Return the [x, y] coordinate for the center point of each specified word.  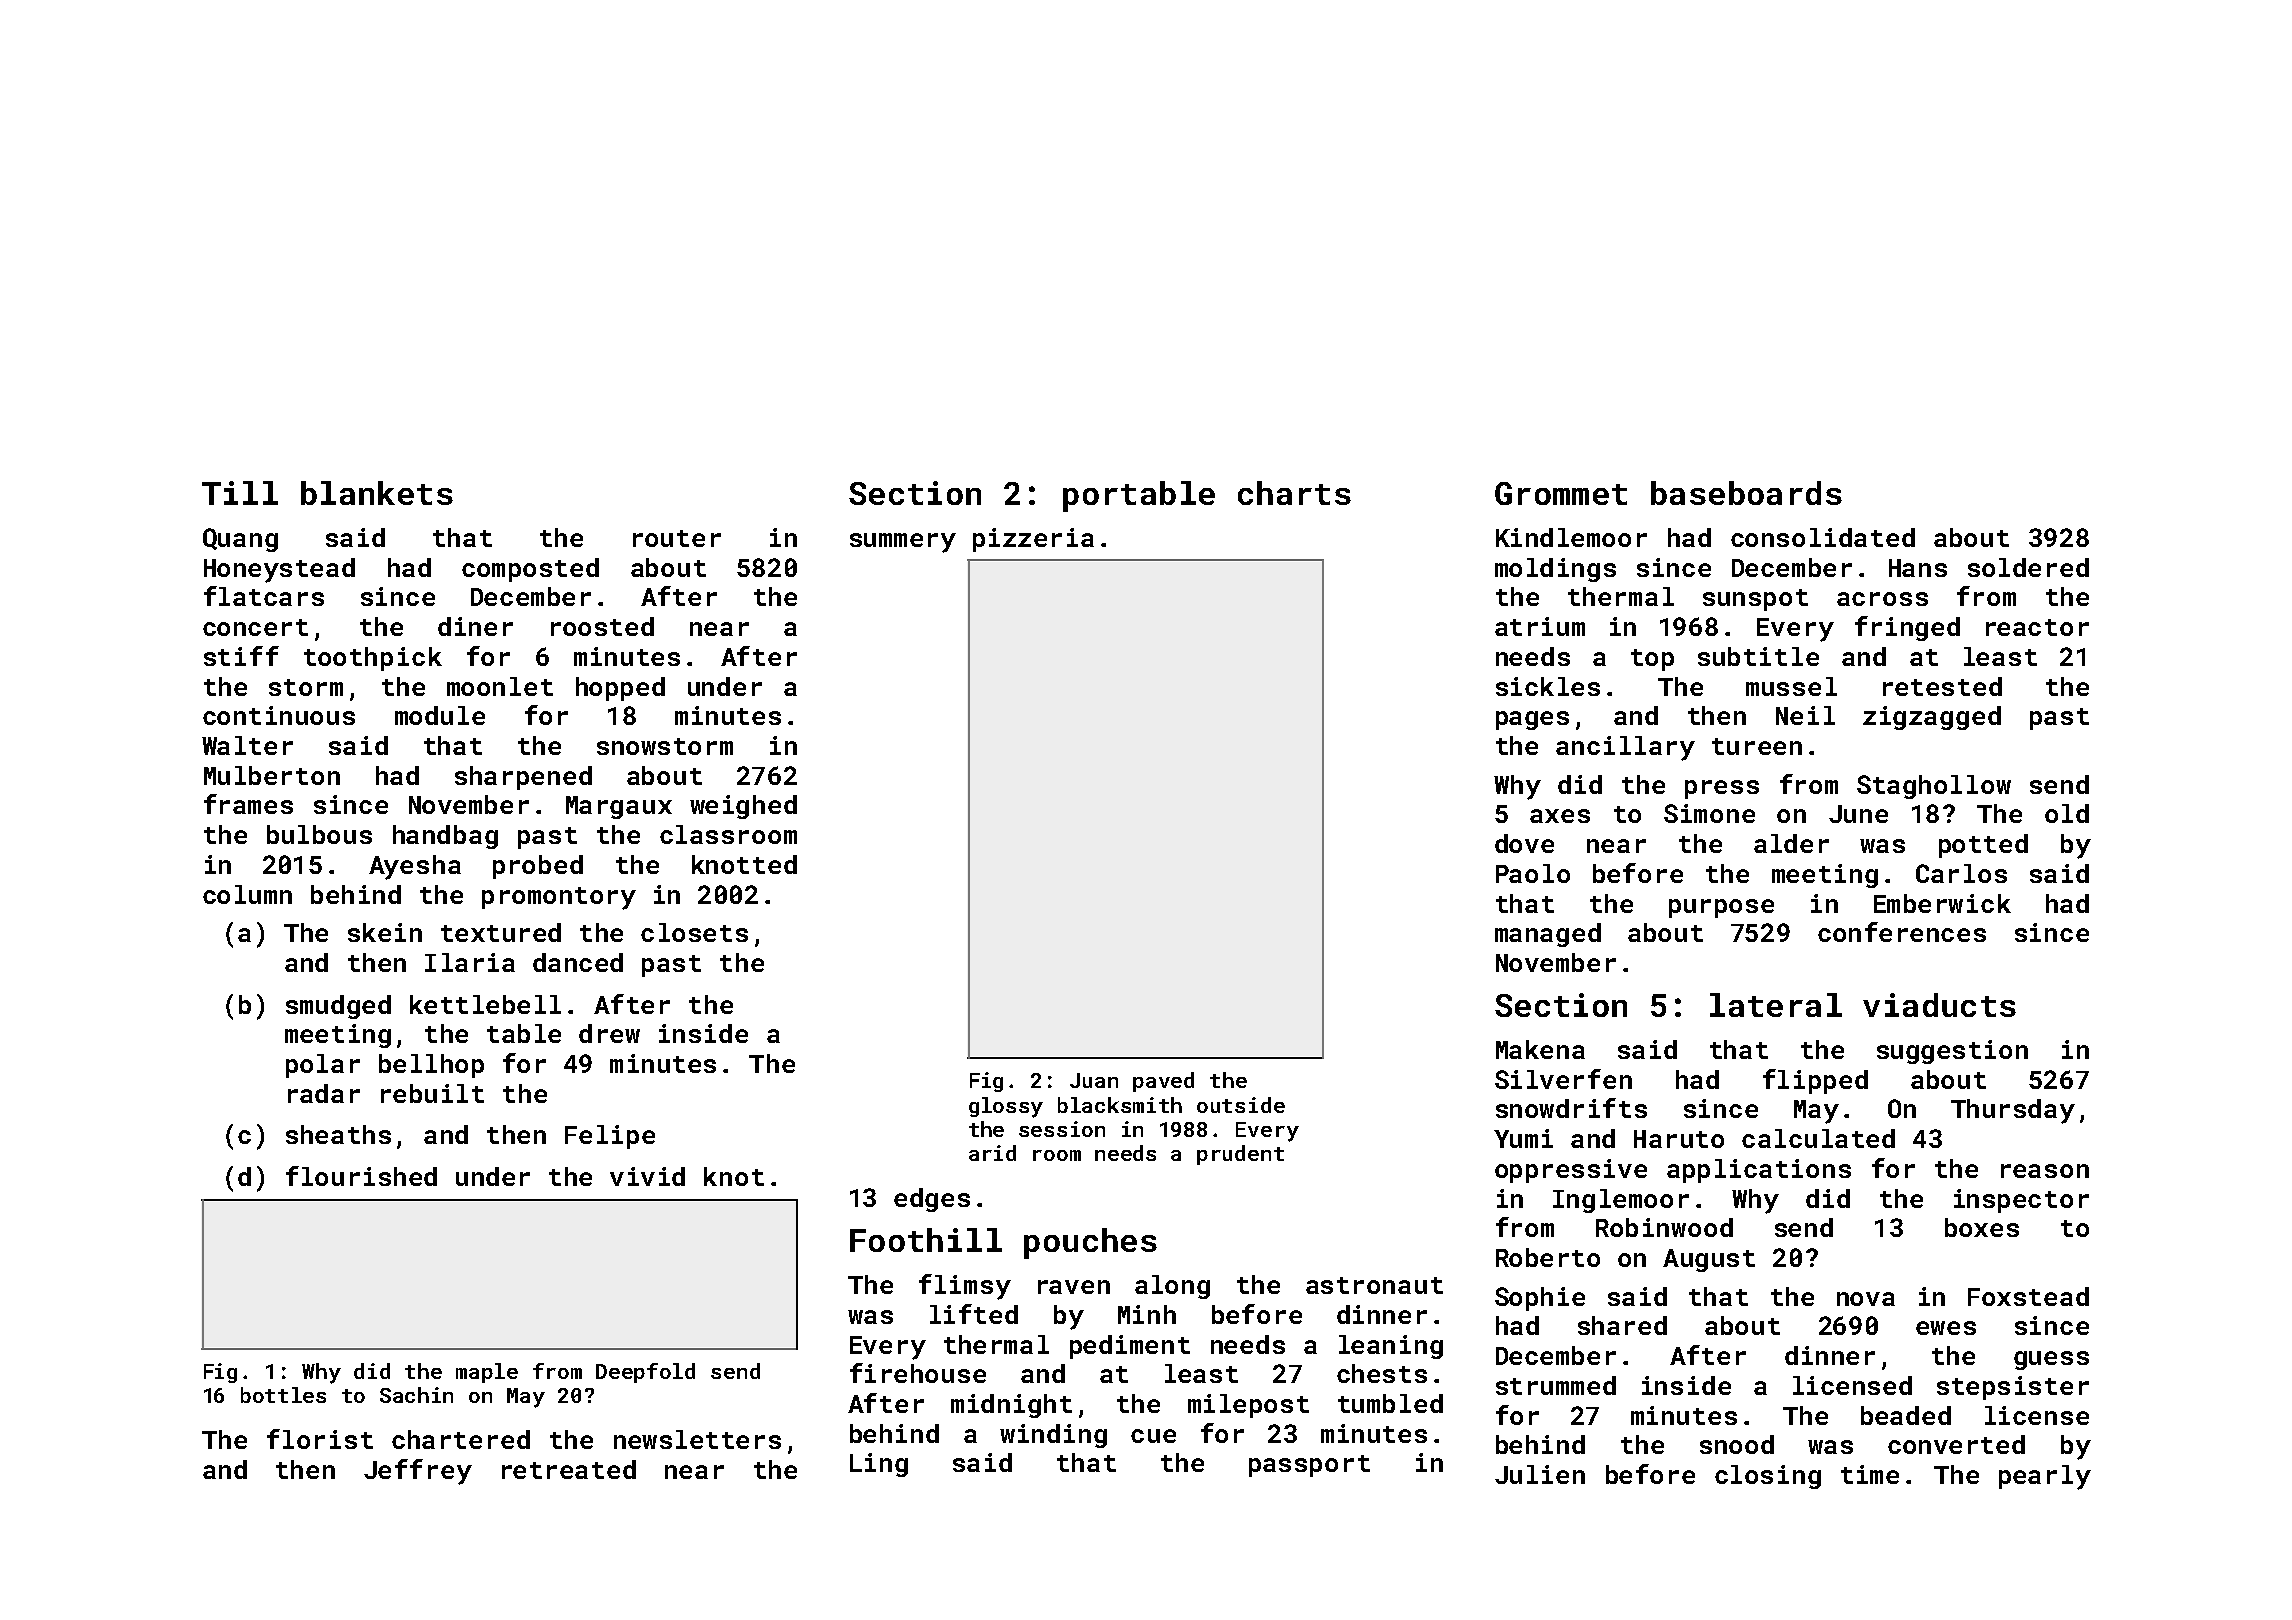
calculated [1818, 1138]
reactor [2037, 627]
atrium [1540, 626]
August [1709, 1260]
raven [1074, 1287]
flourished [361, 1176]
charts [1294, 493]
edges [932, 1200]
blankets [377, 493]
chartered [461, 1439]
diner [475, 626]
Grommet [1561, 493]
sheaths [338, 1134]
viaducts [1939, 1005]
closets [694, 932]
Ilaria [470, 962]
